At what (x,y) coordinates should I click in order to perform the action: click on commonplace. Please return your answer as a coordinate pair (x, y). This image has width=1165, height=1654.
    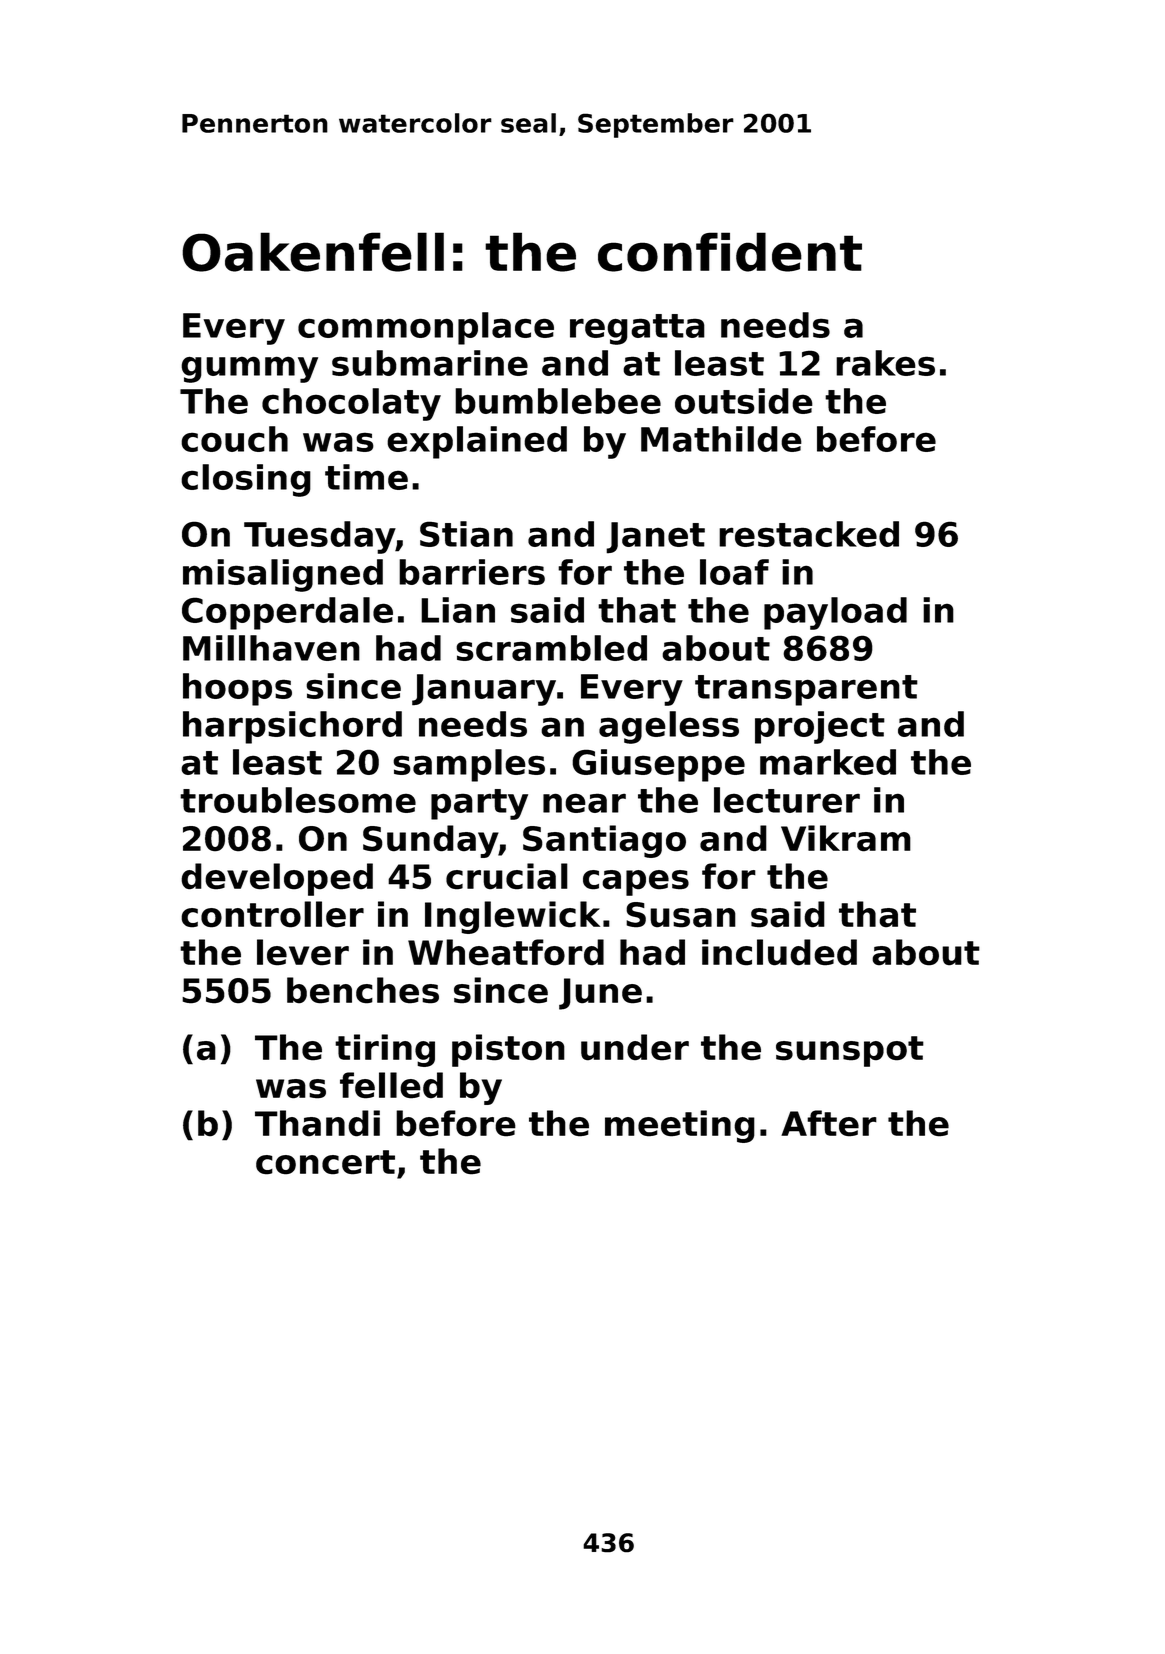
    Looking at the image, I should click on (426, 328).
